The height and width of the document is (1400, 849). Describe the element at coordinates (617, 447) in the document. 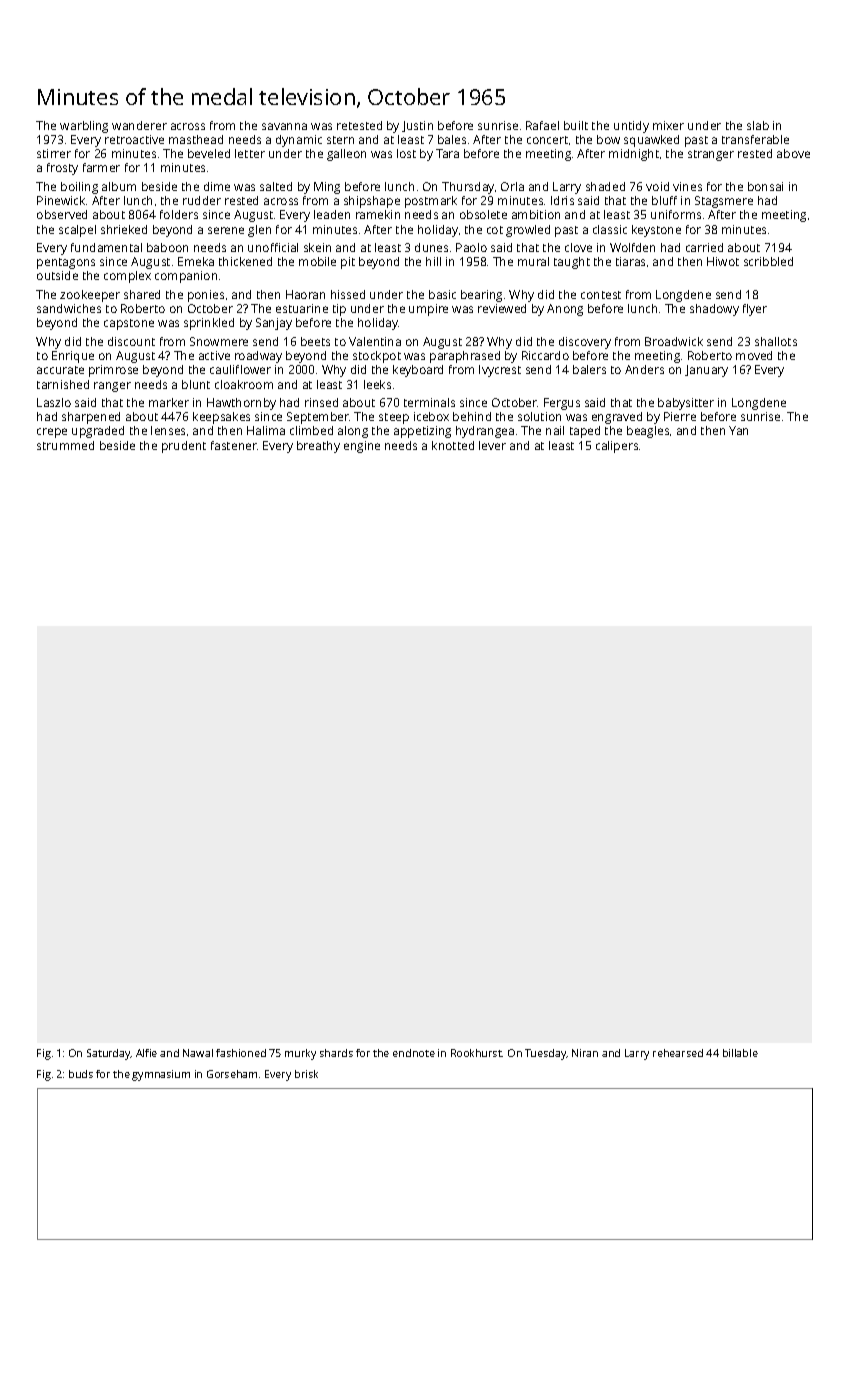

I see `calipers` at that location.
